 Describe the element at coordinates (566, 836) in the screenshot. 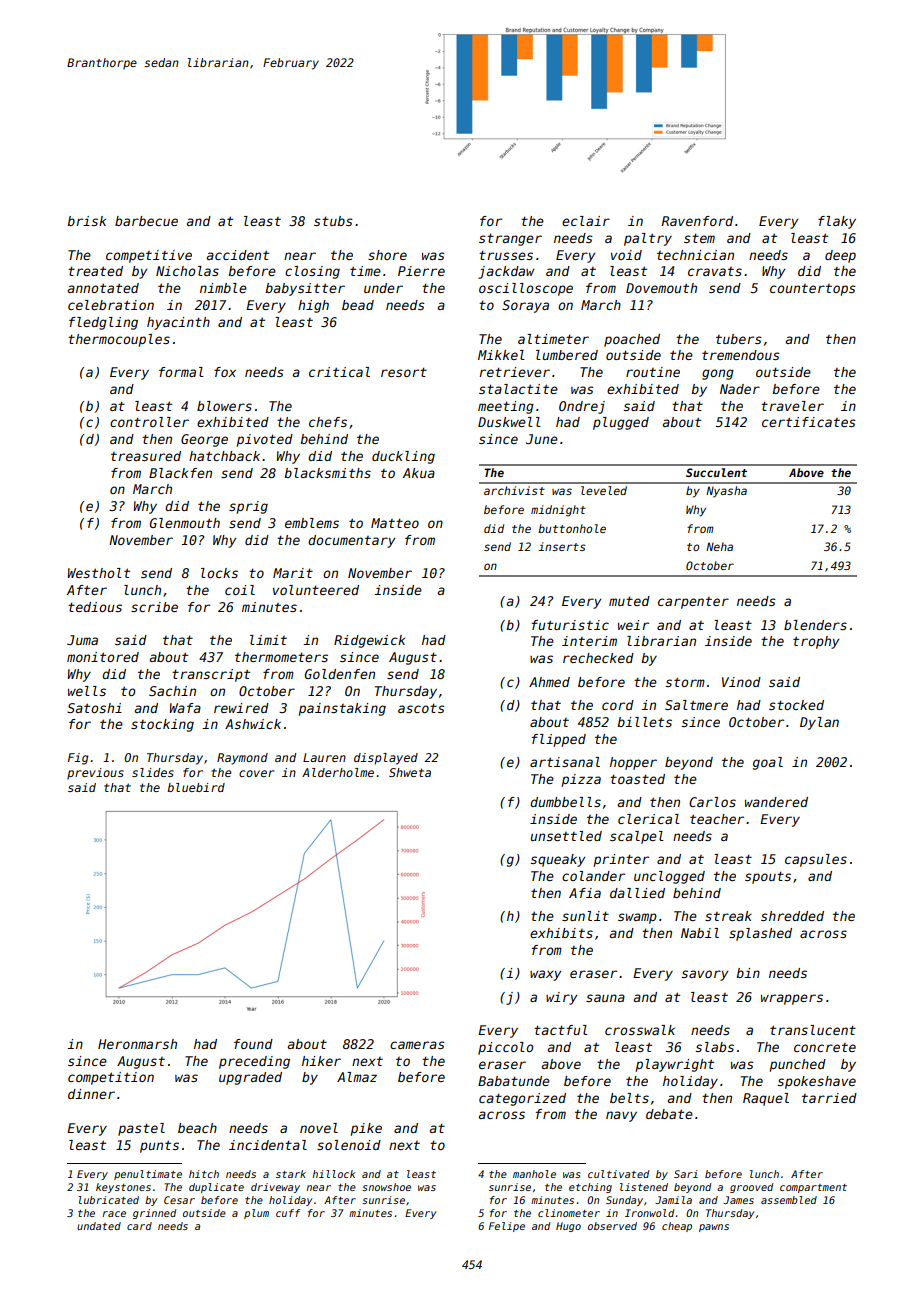

I see `unsettled` at that location.
